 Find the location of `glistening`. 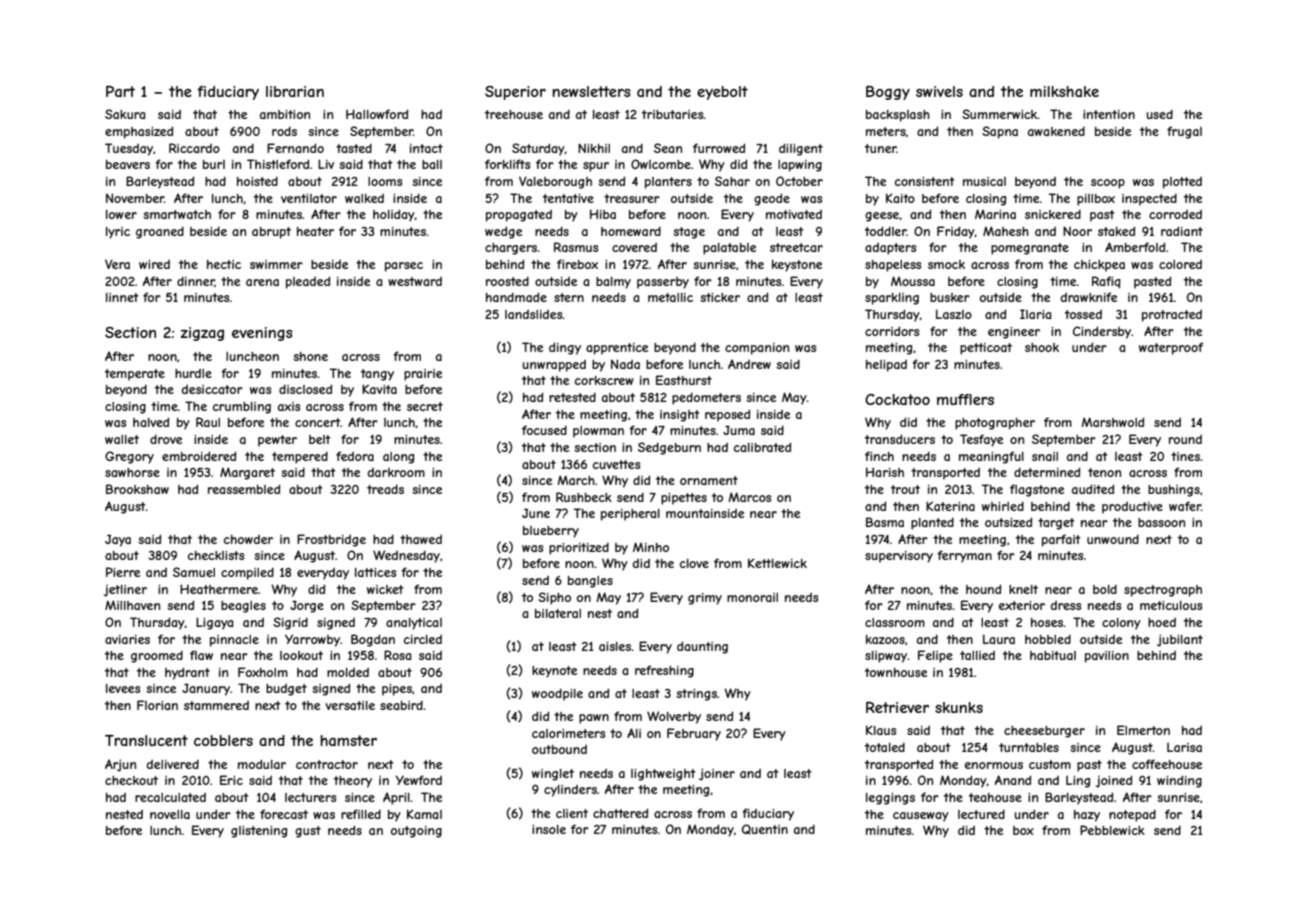

glistening is located at coordinates (259, 832).
